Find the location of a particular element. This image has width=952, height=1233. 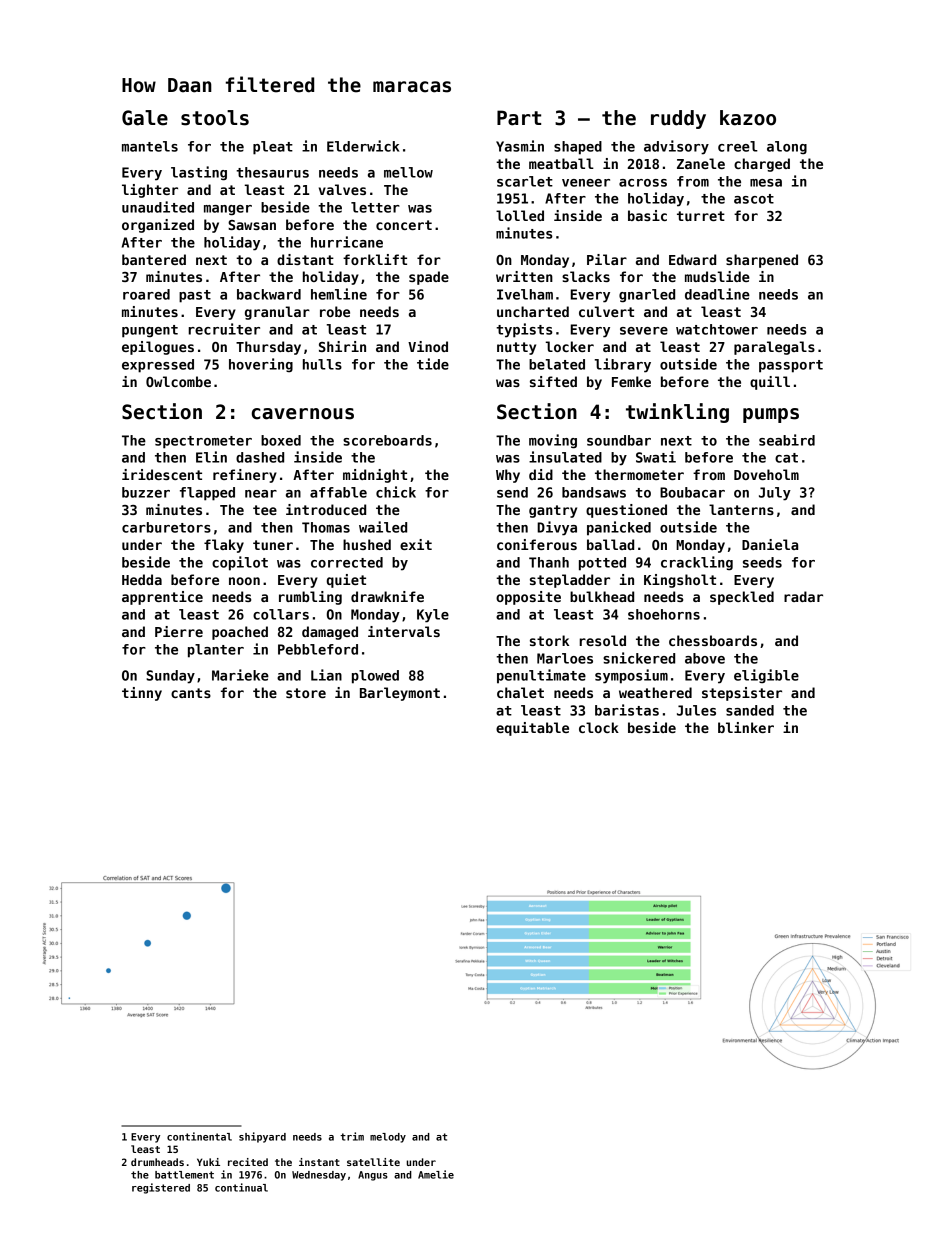

Amelie is located at coordinates (436, 1174).
